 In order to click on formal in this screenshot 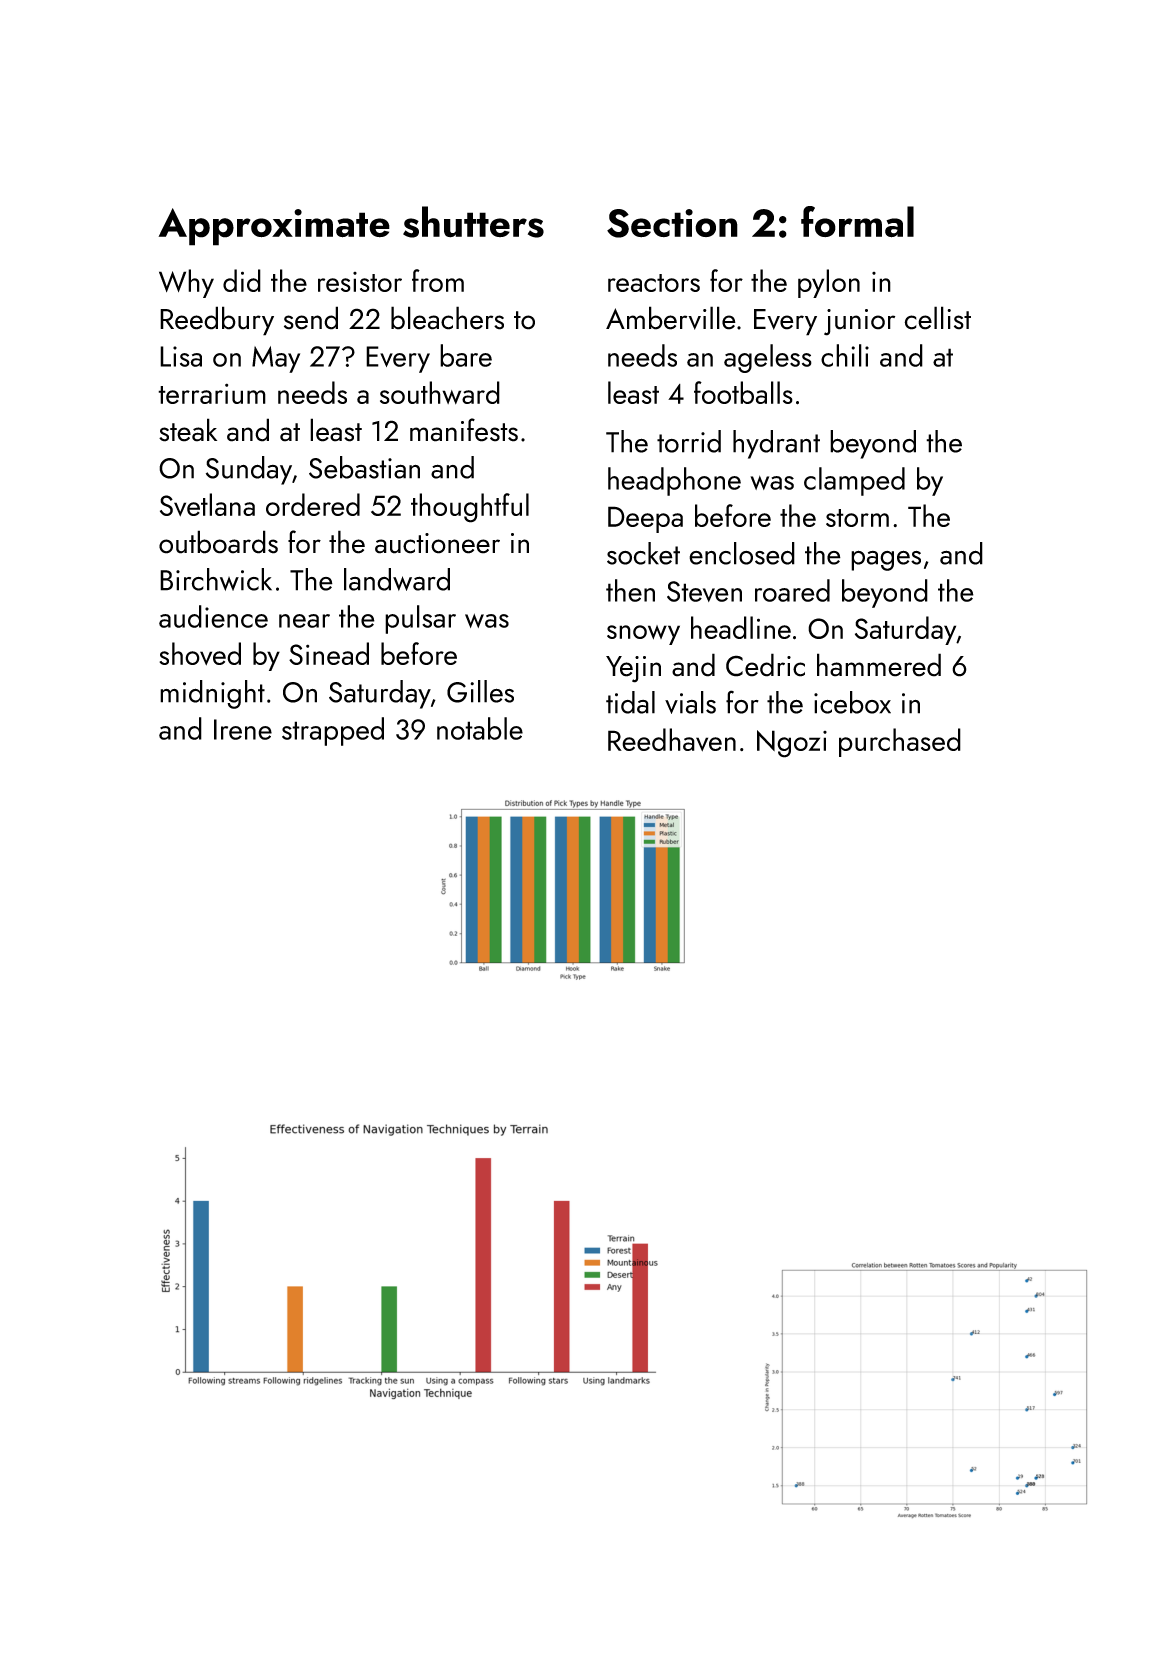, I will do `click(857, 222)`.
